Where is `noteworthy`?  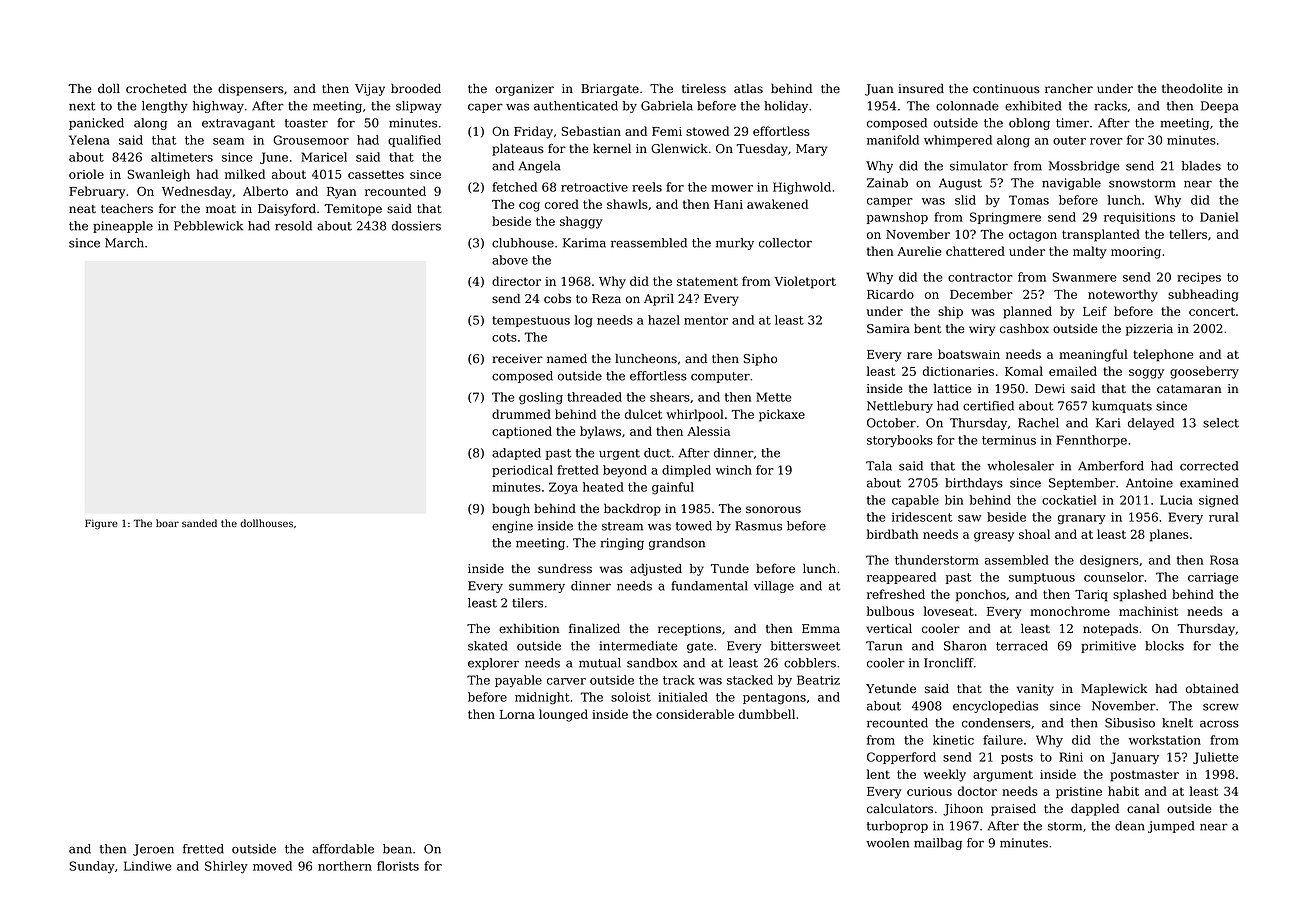 noteworthy is located at coordinates (1123, 295).
